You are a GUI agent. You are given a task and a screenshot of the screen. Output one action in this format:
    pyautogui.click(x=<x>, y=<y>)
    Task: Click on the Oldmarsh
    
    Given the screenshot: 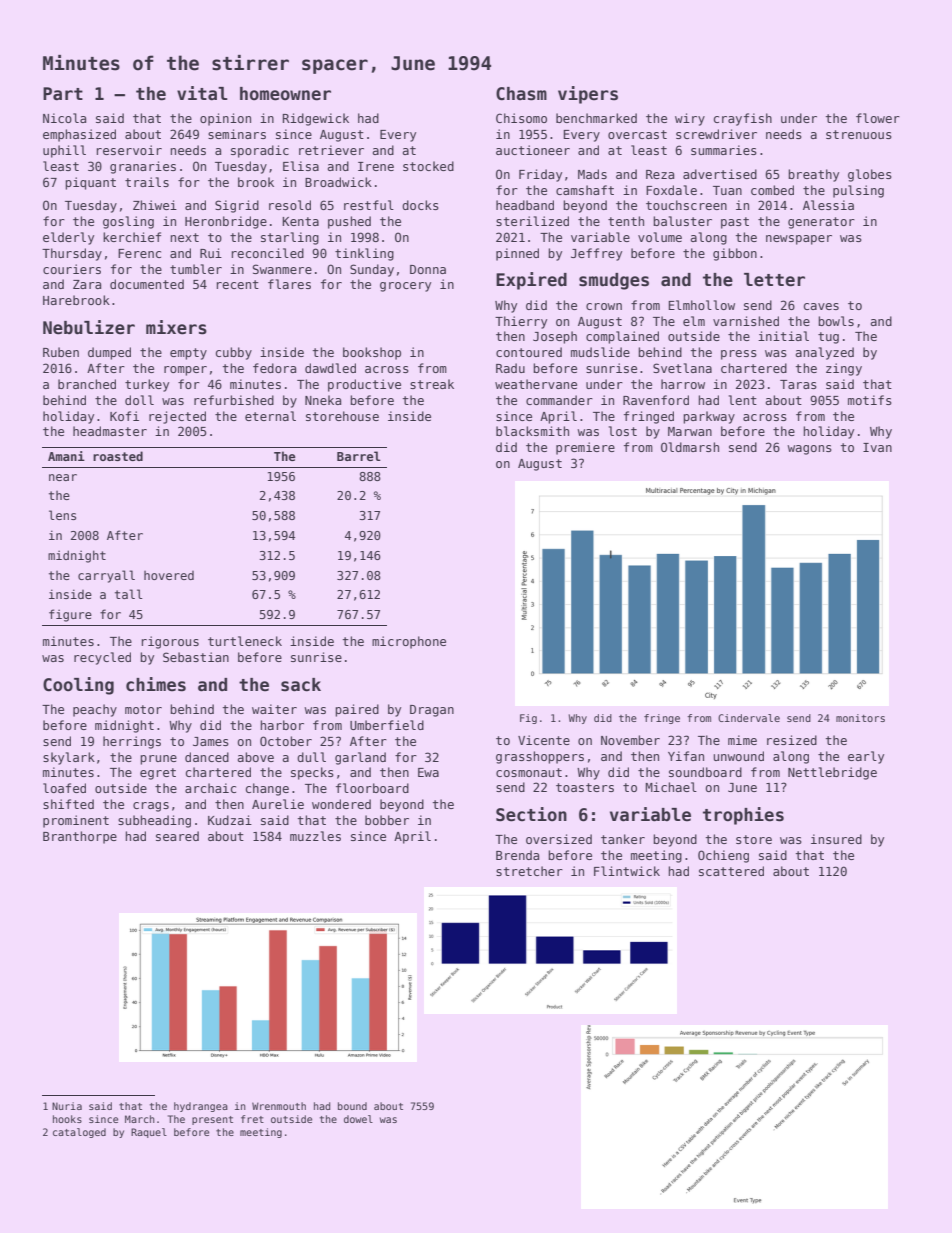 What is the action you would take?
    pyautogui.click(x=690, y=447)
